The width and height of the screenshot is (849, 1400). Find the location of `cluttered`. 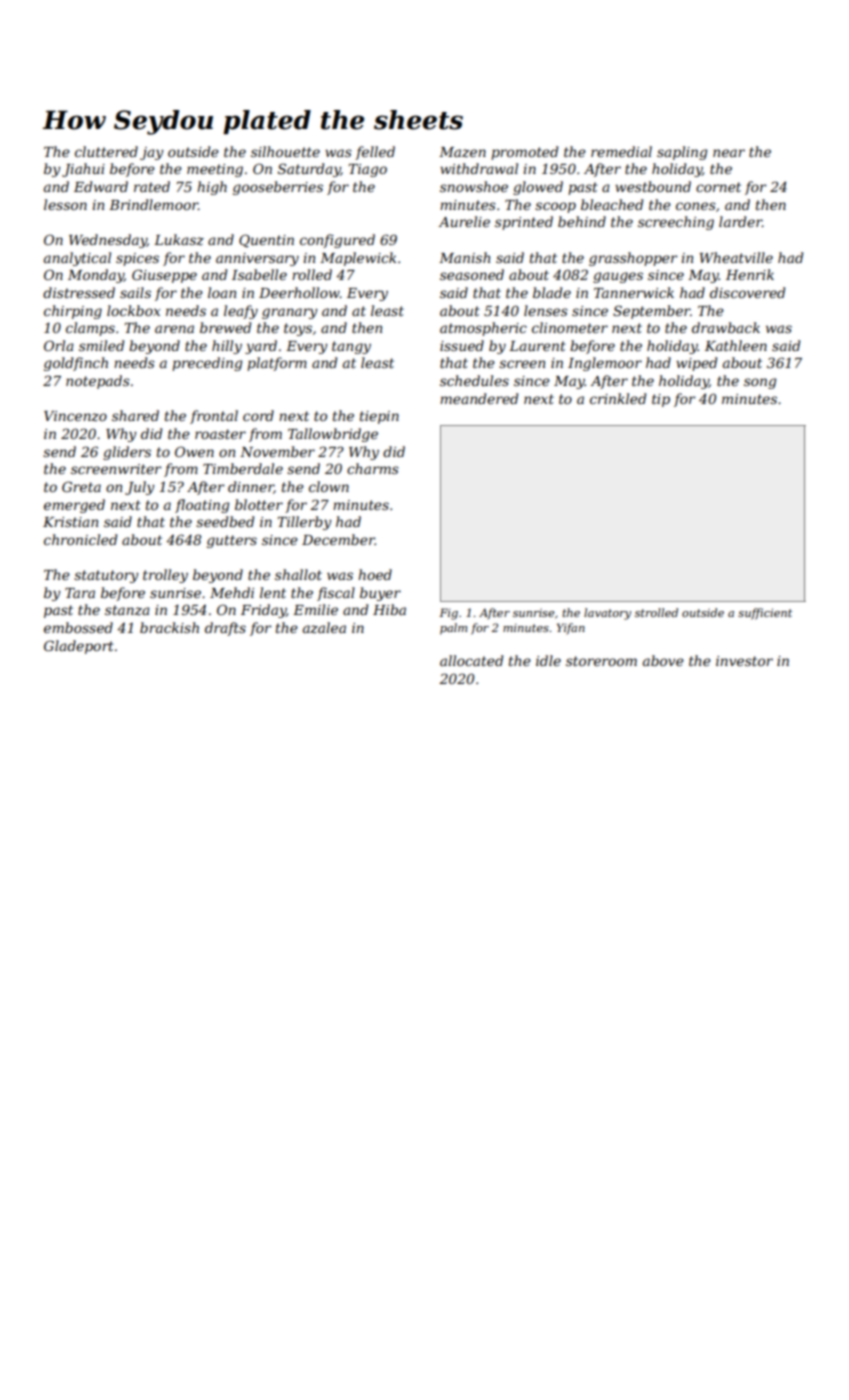

cluttered is located at coordinates (106, 151).
